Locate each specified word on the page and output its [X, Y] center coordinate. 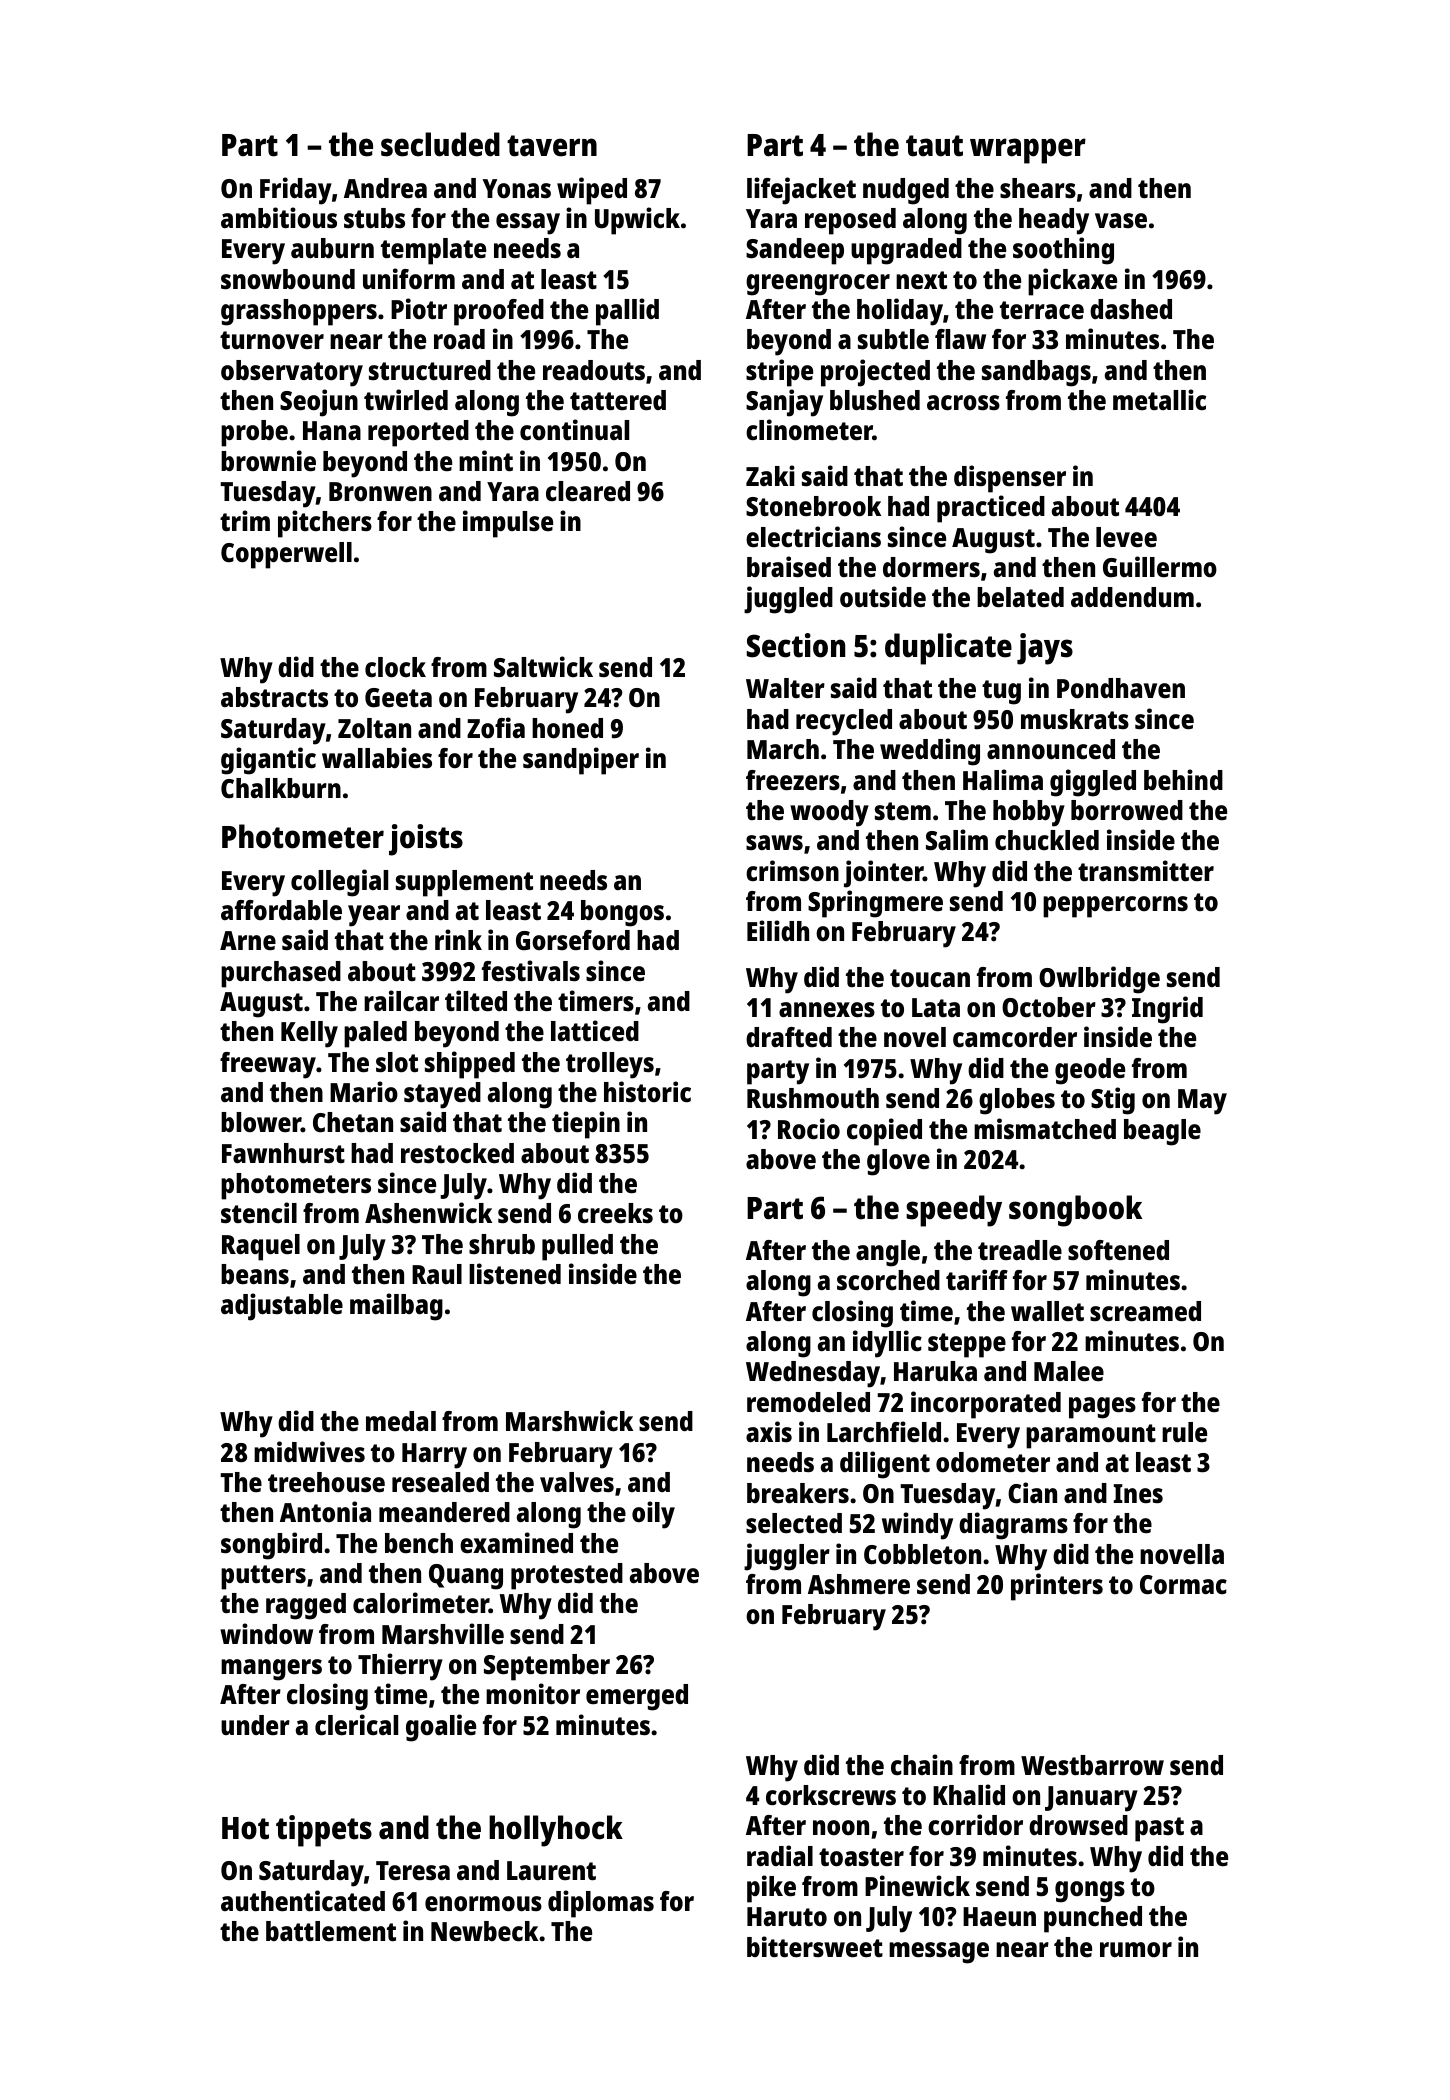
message [939, 1953]
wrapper [1028, 151]
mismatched [1045, 1129]
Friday [296, 191]
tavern [552, 146]
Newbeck [484, 1931]
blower [261, 1122]
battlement [331, 1931]
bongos [622, 913]
